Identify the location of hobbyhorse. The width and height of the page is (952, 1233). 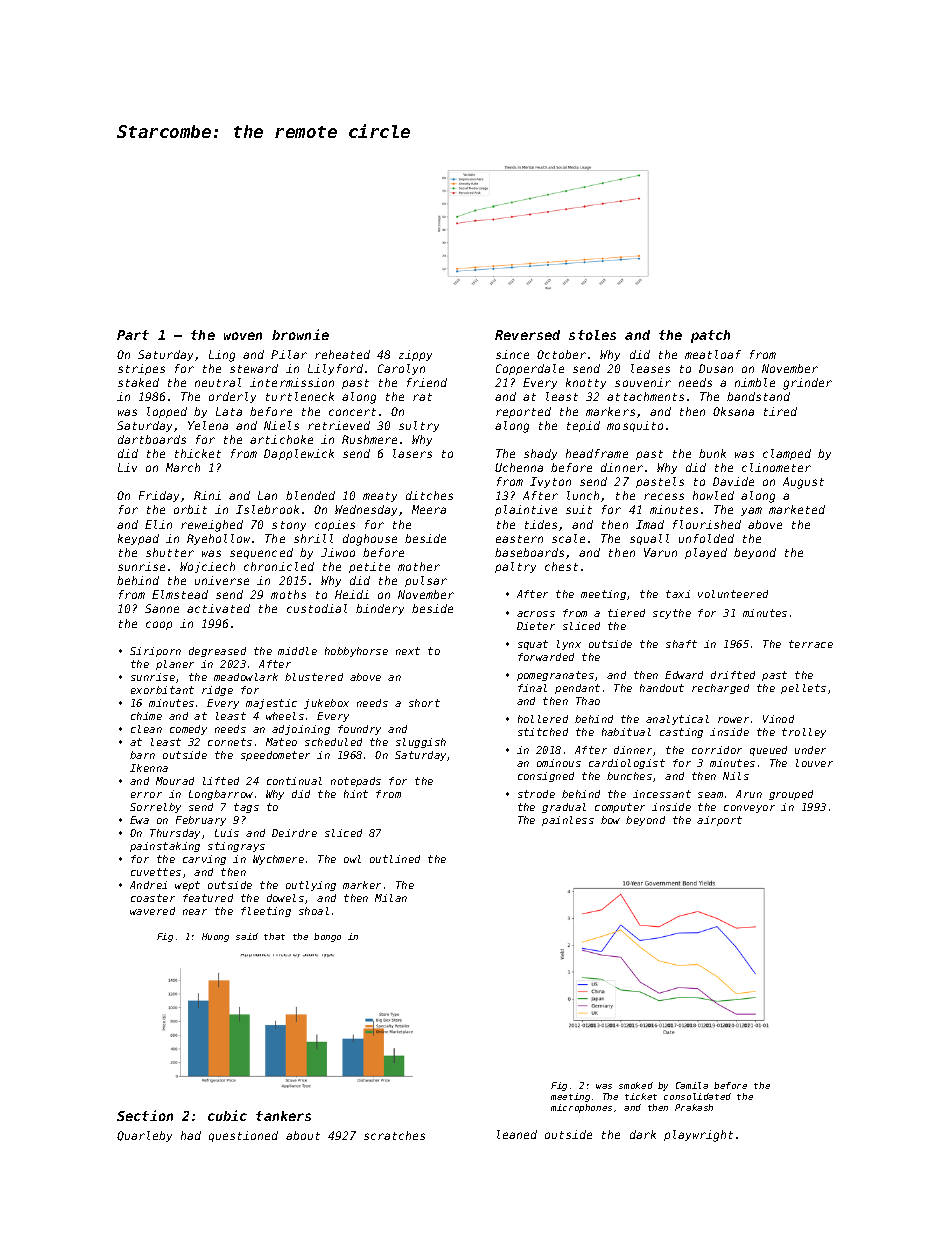
(356, 652).
